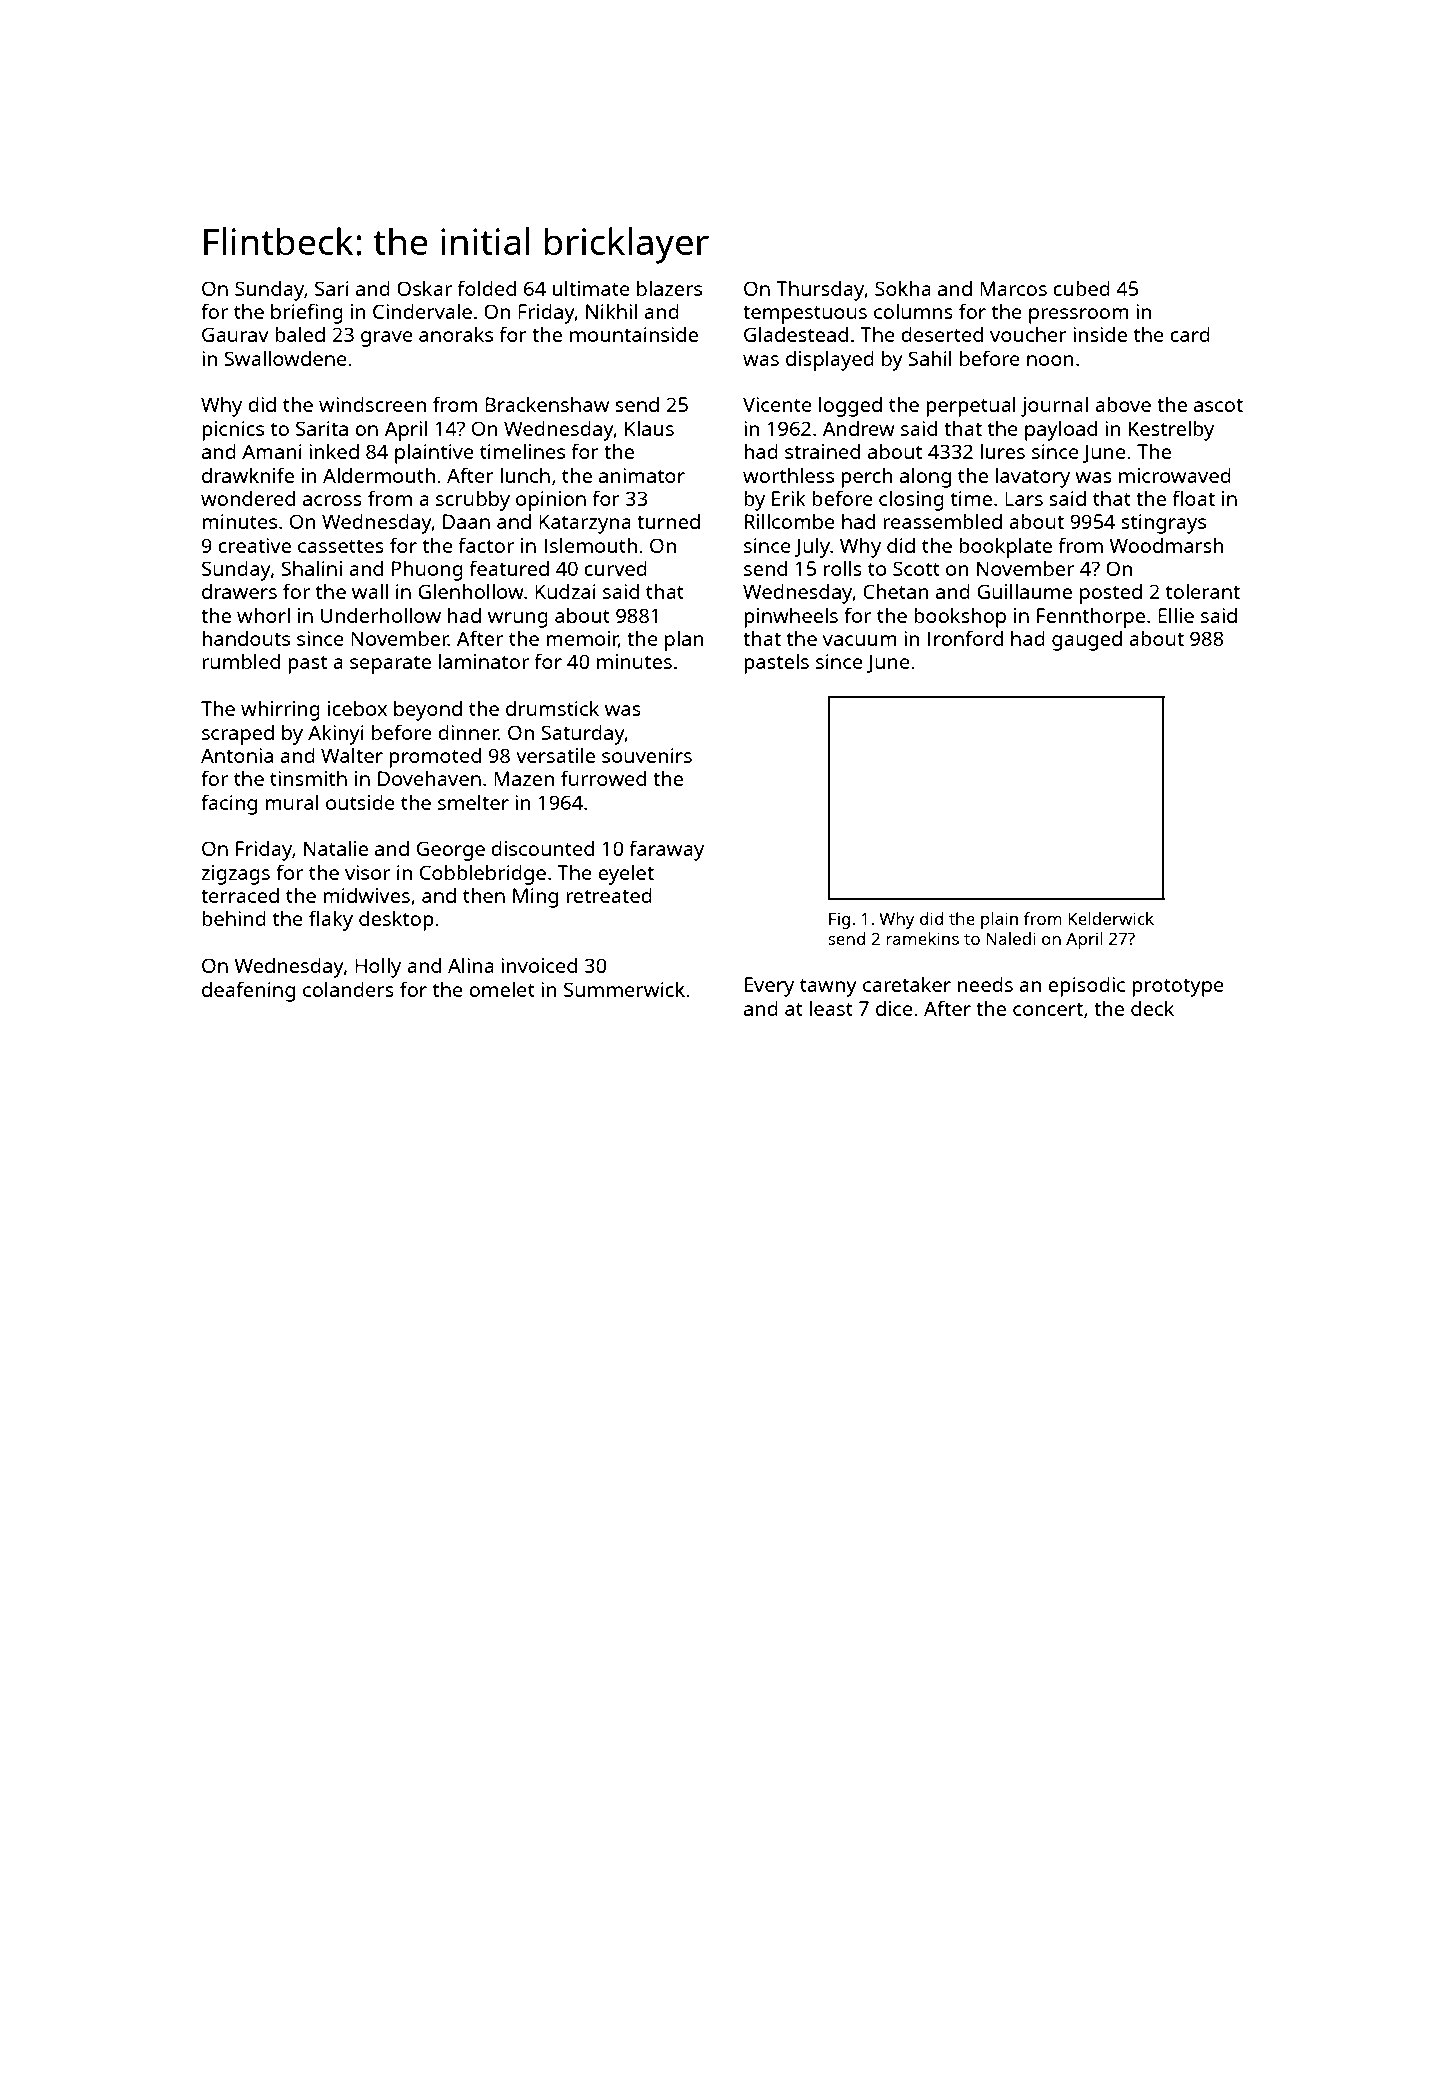 The width and height of the screenshot is (1450, 2100). I want to click on bookplate, so click(1005, 547).
